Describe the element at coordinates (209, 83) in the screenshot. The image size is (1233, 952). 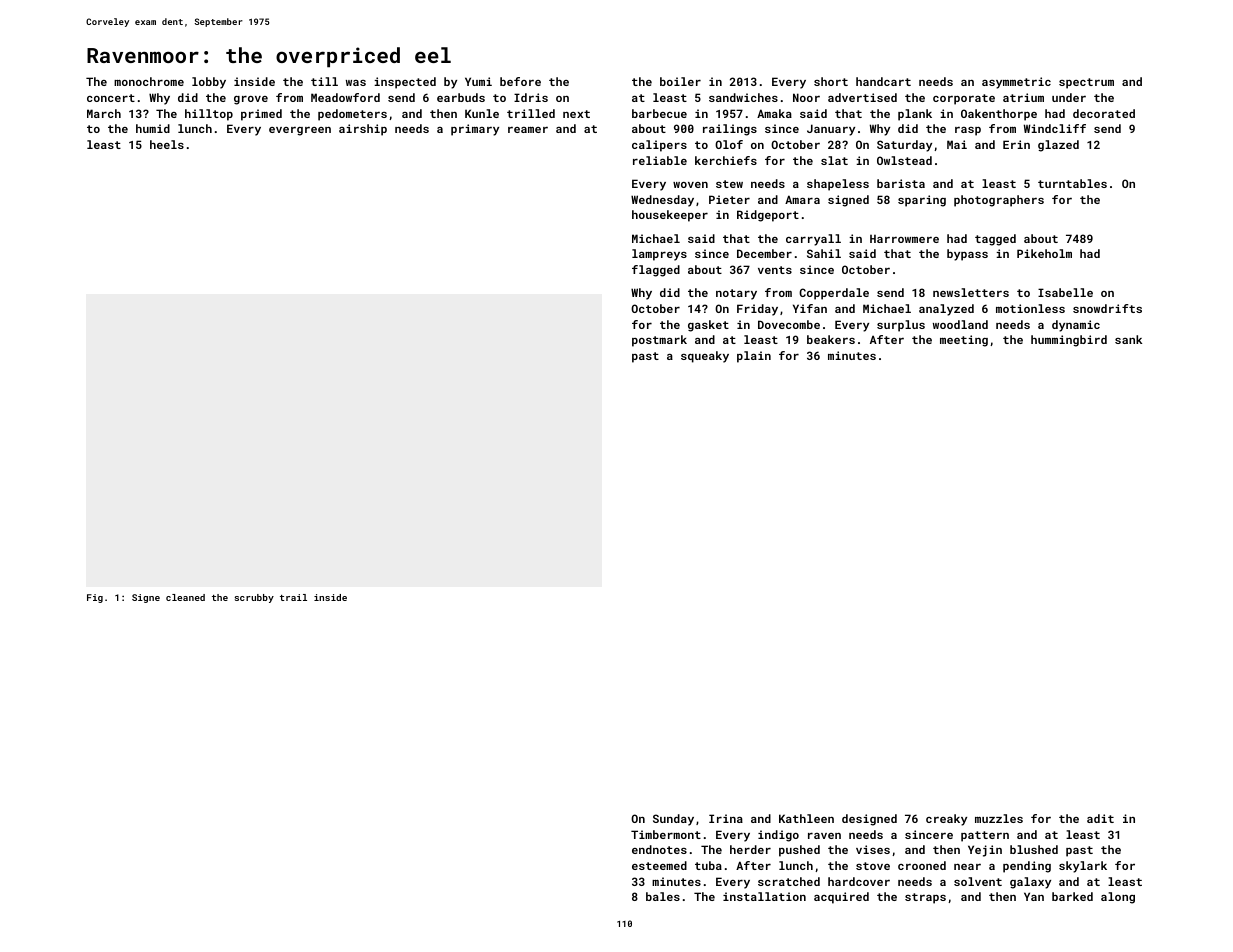
I see `lobby` at that location.
